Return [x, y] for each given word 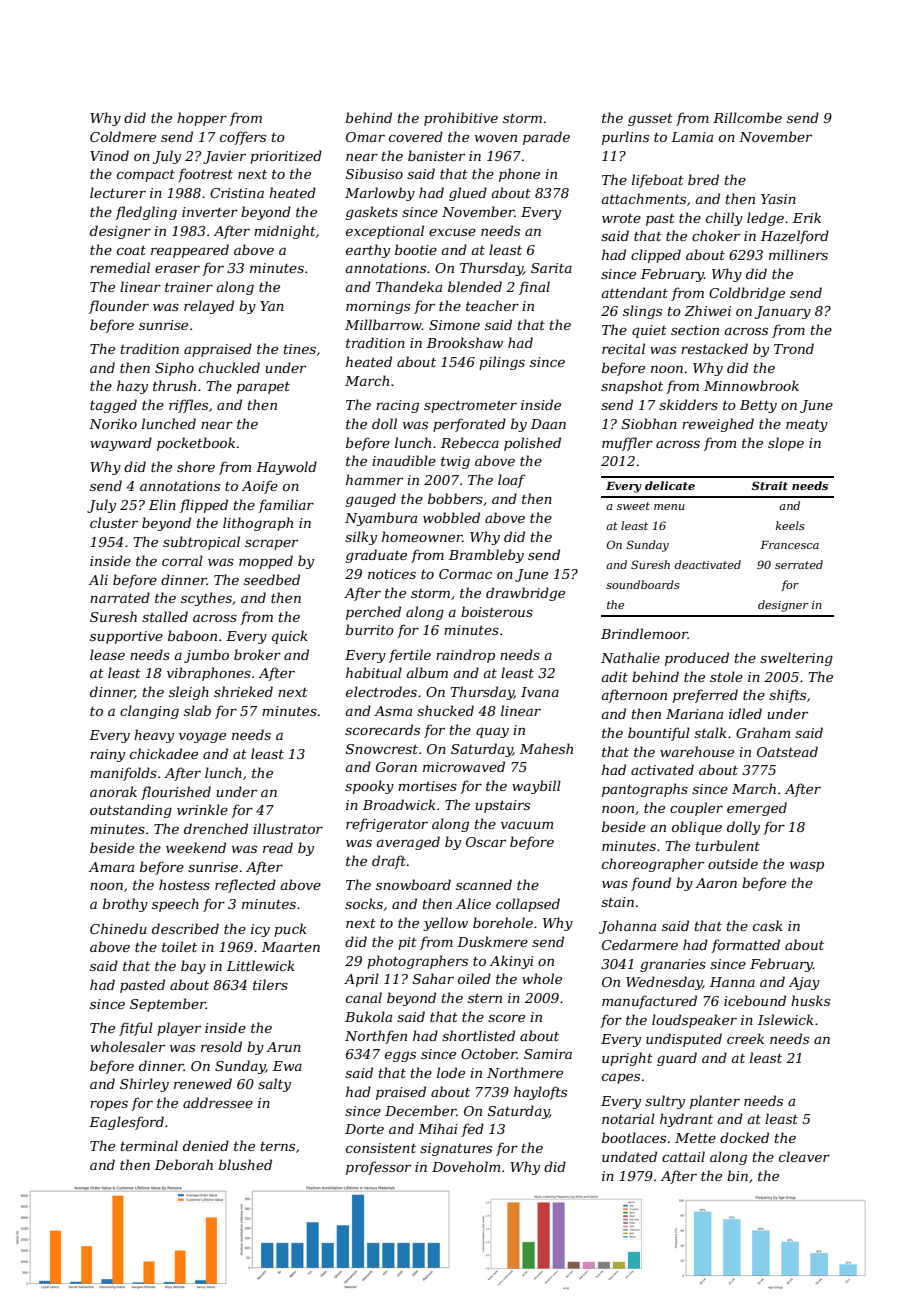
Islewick [786, 1019]
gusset [650, 120]
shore [196, 466]
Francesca [789, 544]
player [179, 1029]
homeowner [422, 536]
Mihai [438, 1128]
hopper [202, 119]
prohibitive [461, 119]
